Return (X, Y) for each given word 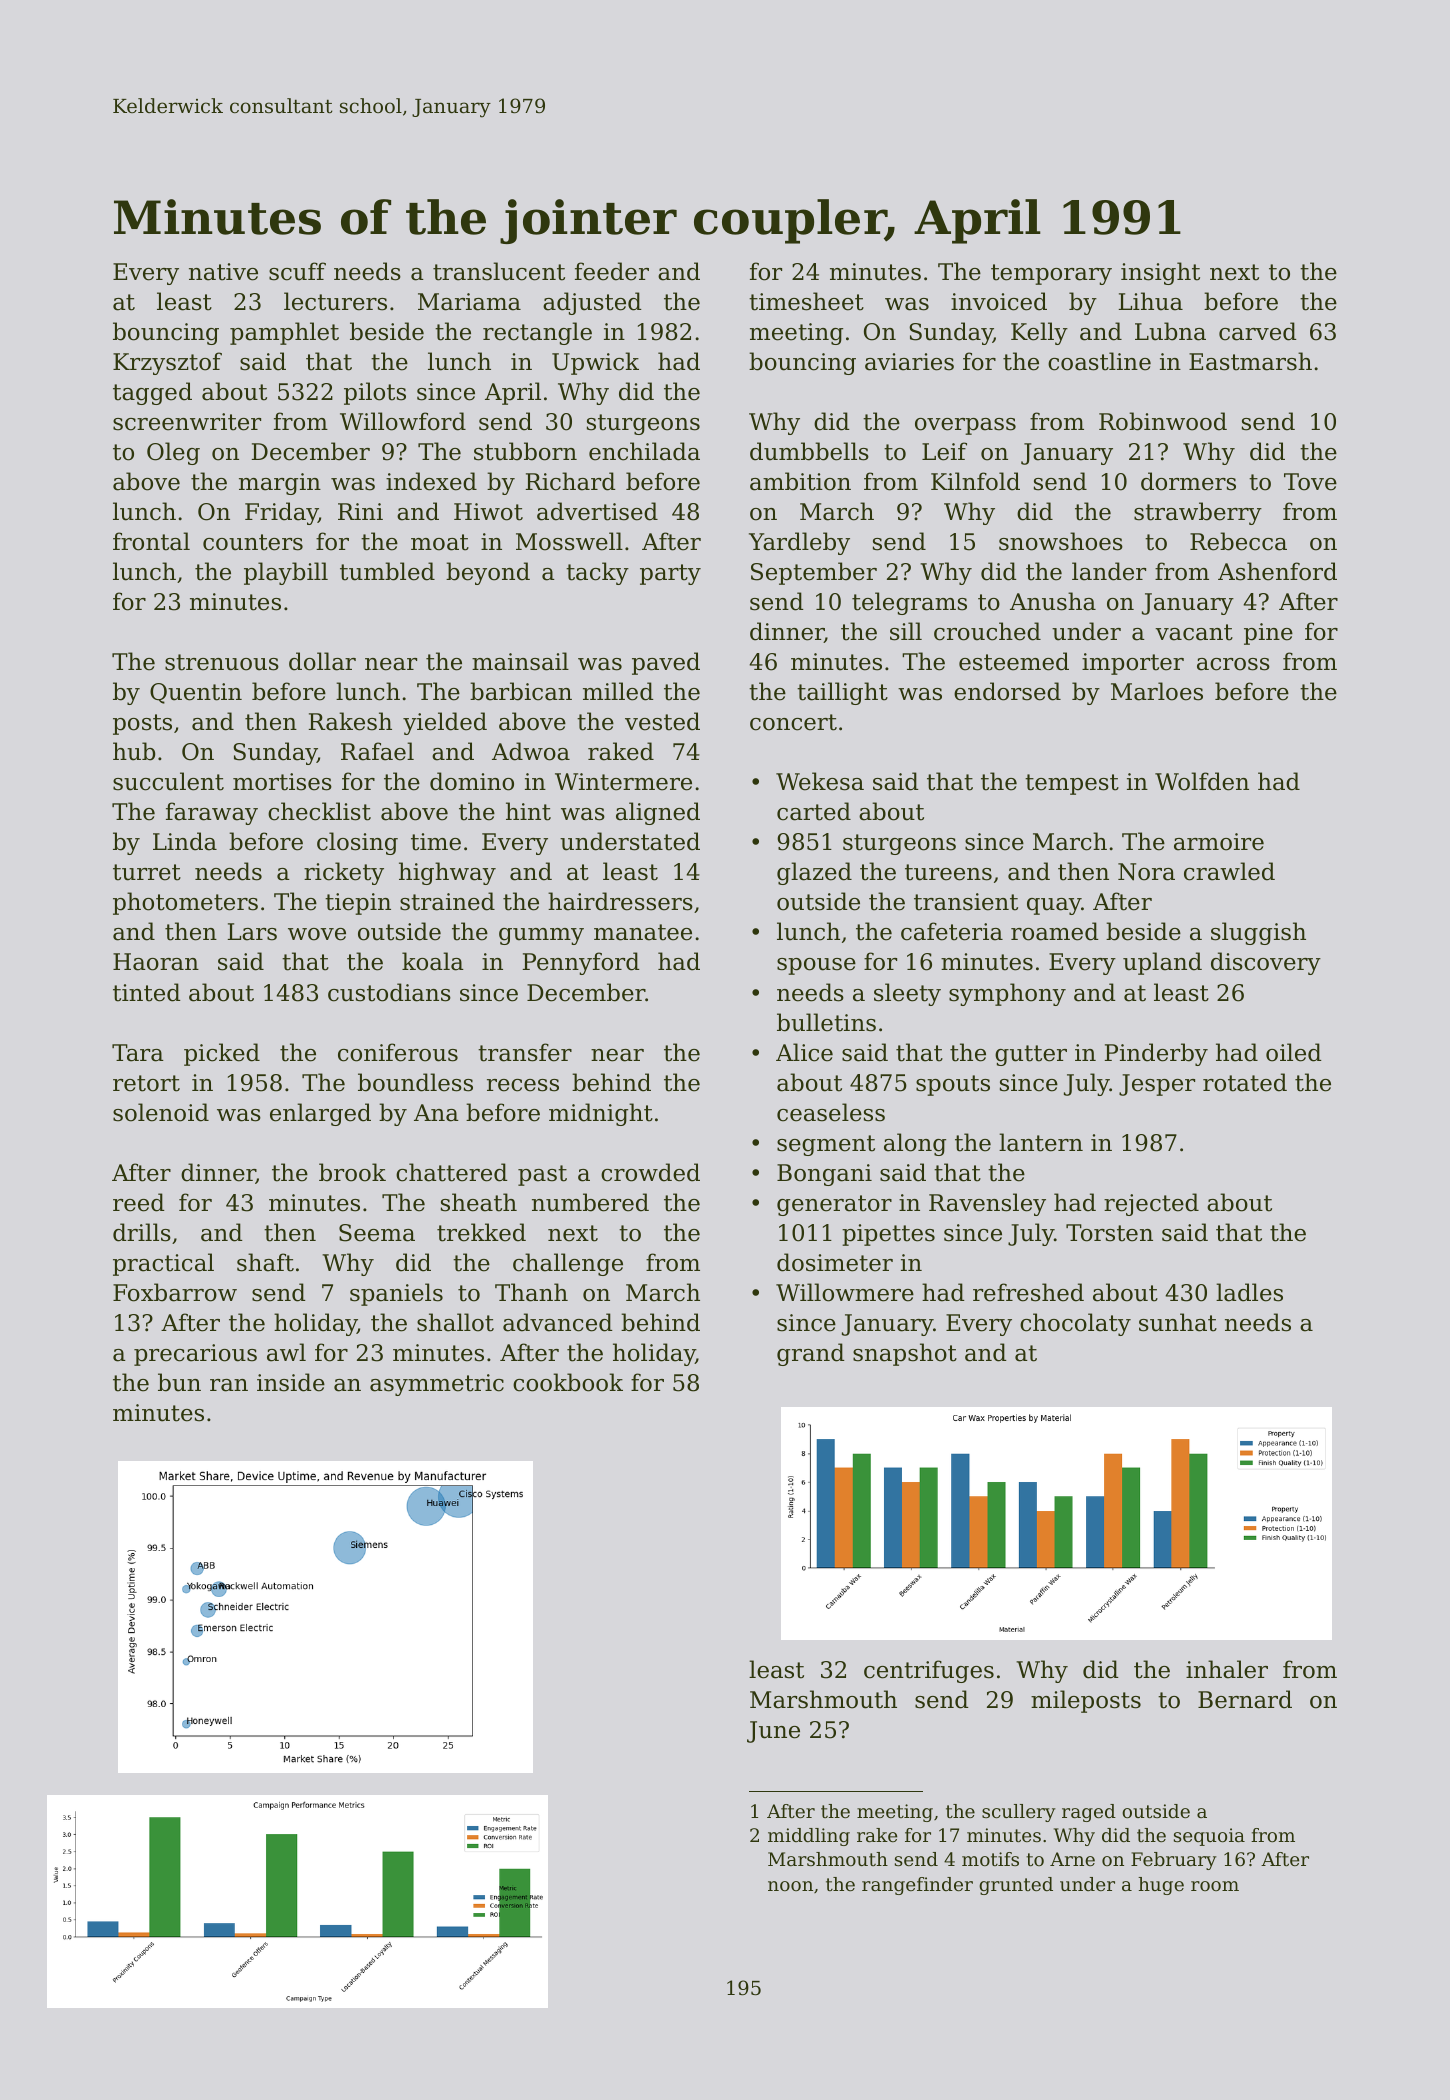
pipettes (888, 1235)
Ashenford (1277, 571)
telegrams (909, 603)
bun (179, 1382)
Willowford (403, 421)
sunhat (1178, 1322)
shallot (455, 1322)
